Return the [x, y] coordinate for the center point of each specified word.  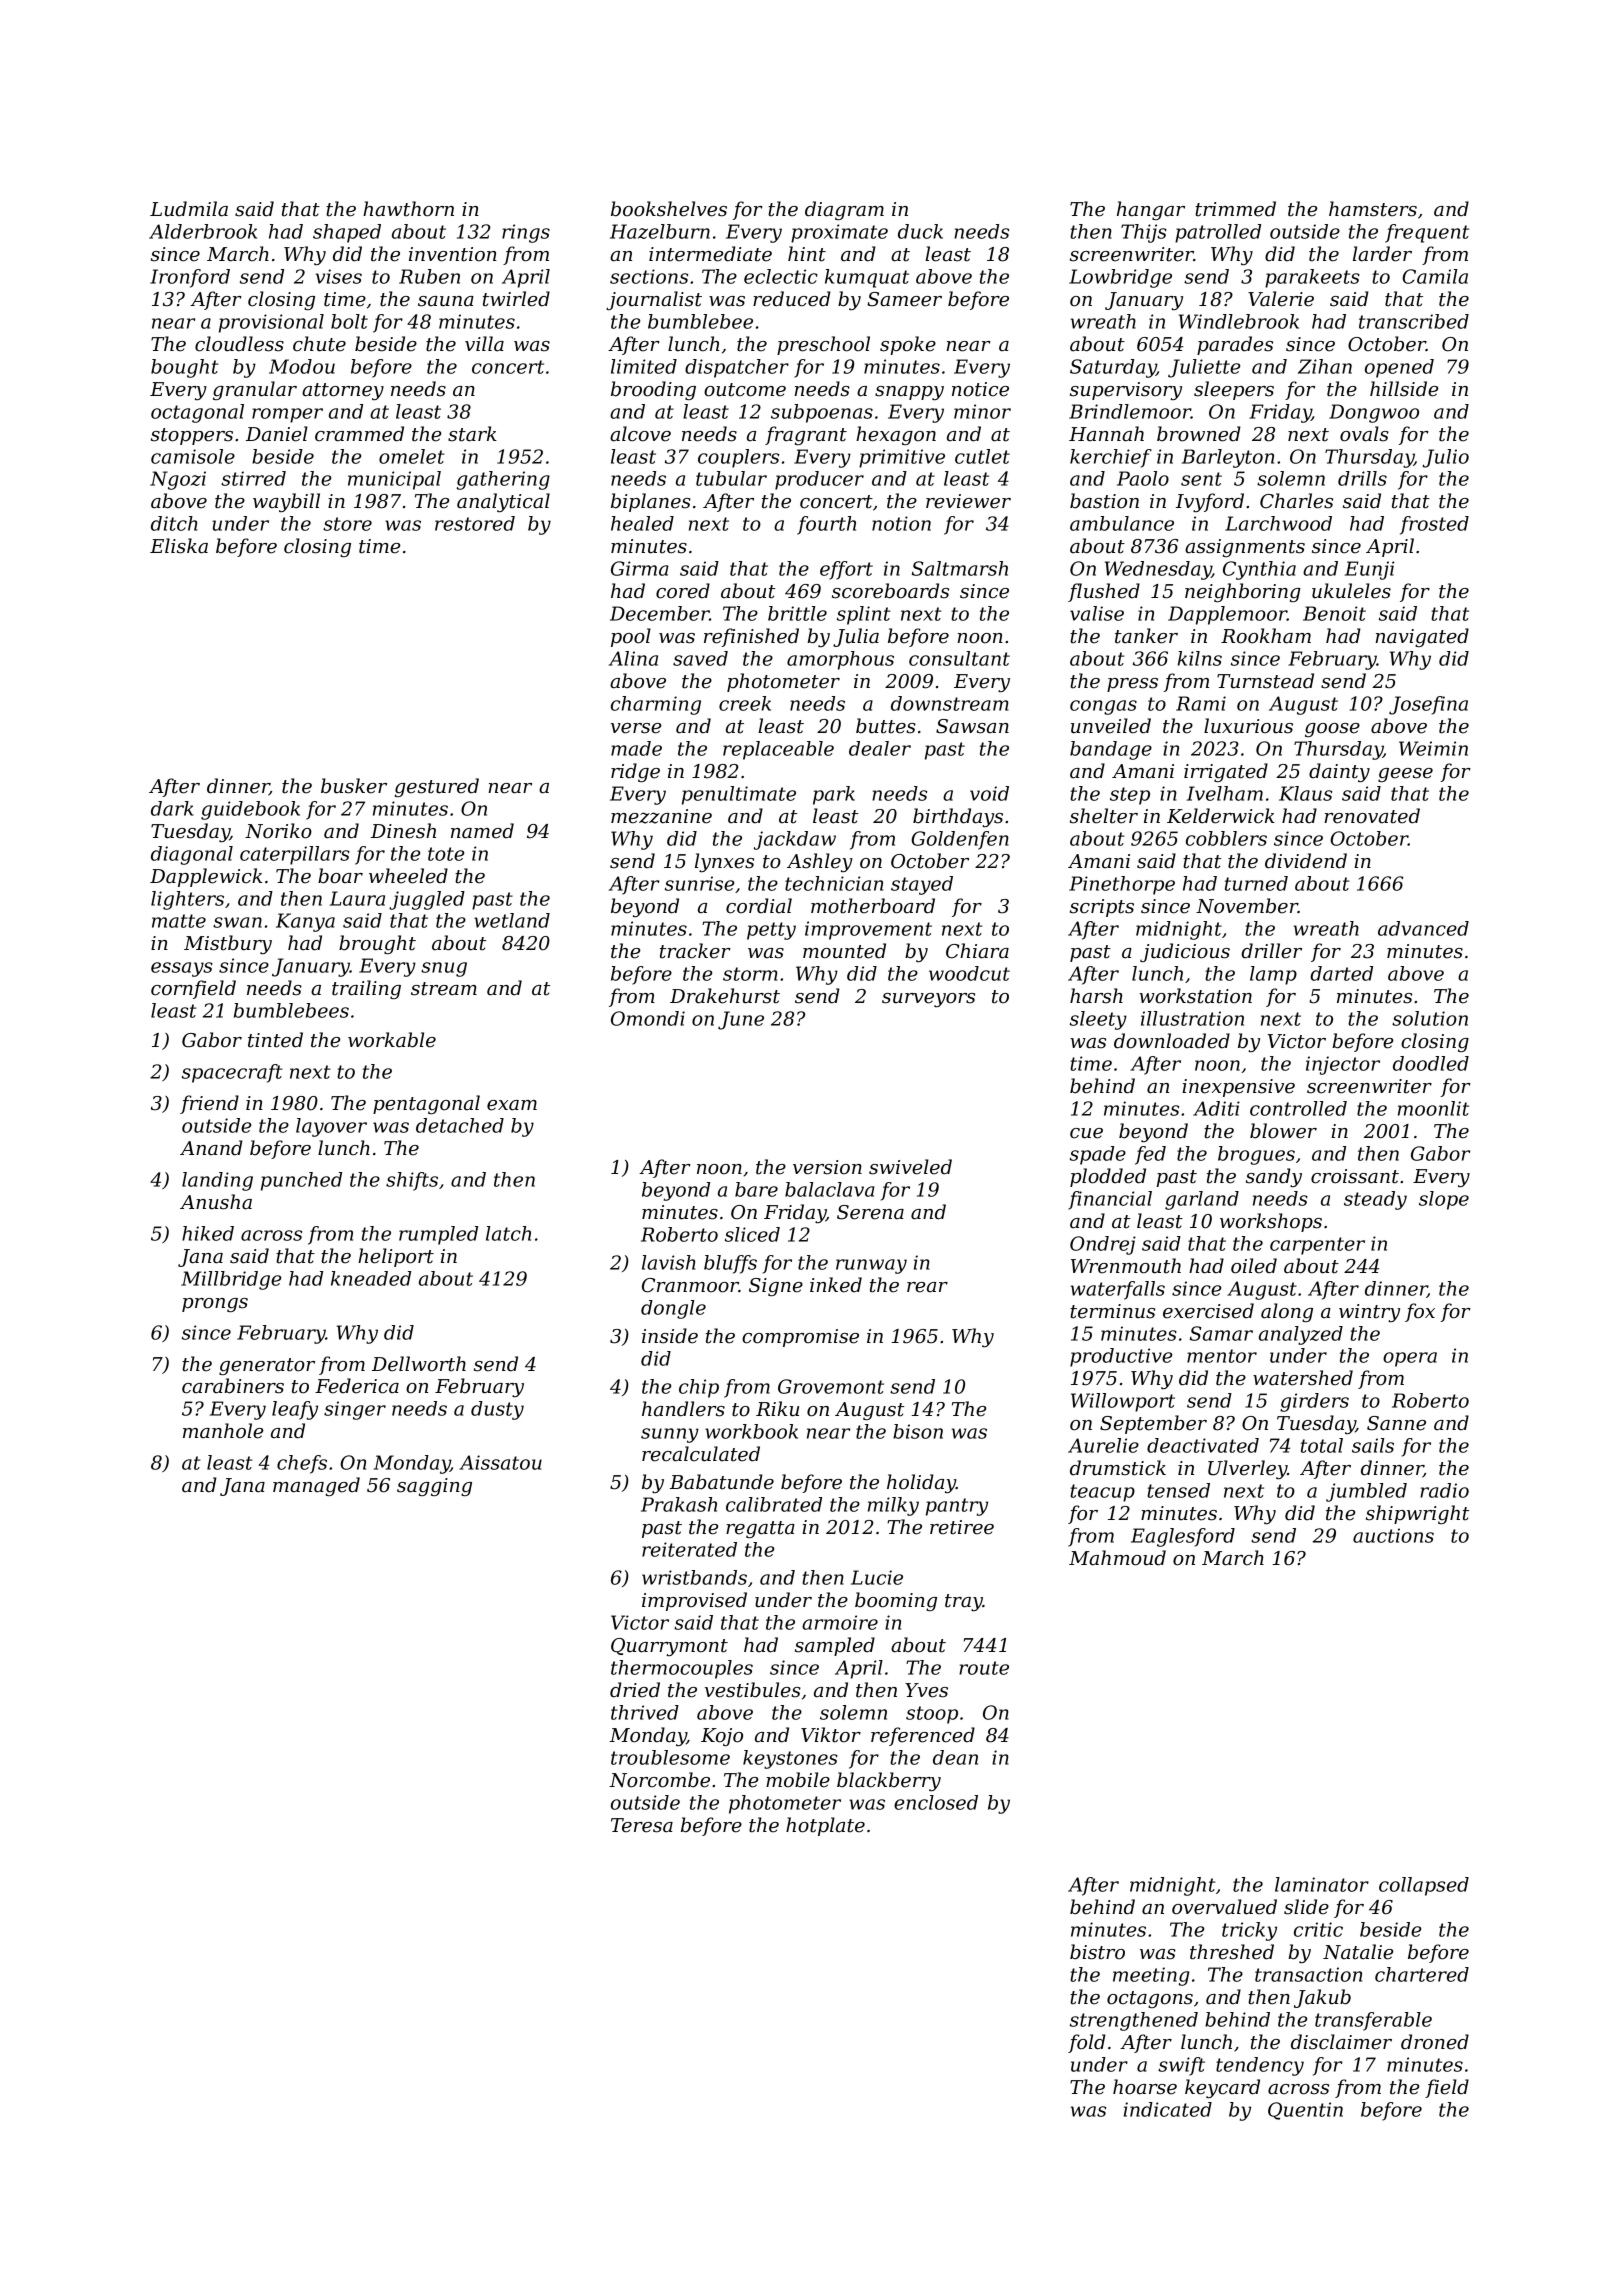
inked [836, 1285]
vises [338, 276]
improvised [694, 1601]
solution [1430, 1018]
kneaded [371, 1278]
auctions [1393, 1535]
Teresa [642, 1825]
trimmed [1235, 209]
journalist [654, 300]
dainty [1339, 772]
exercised [1208, 1311]
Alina [633, 658]
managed [316, 1486]
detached [460, 1125]
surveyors [928, 1000]
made [636, 748]
